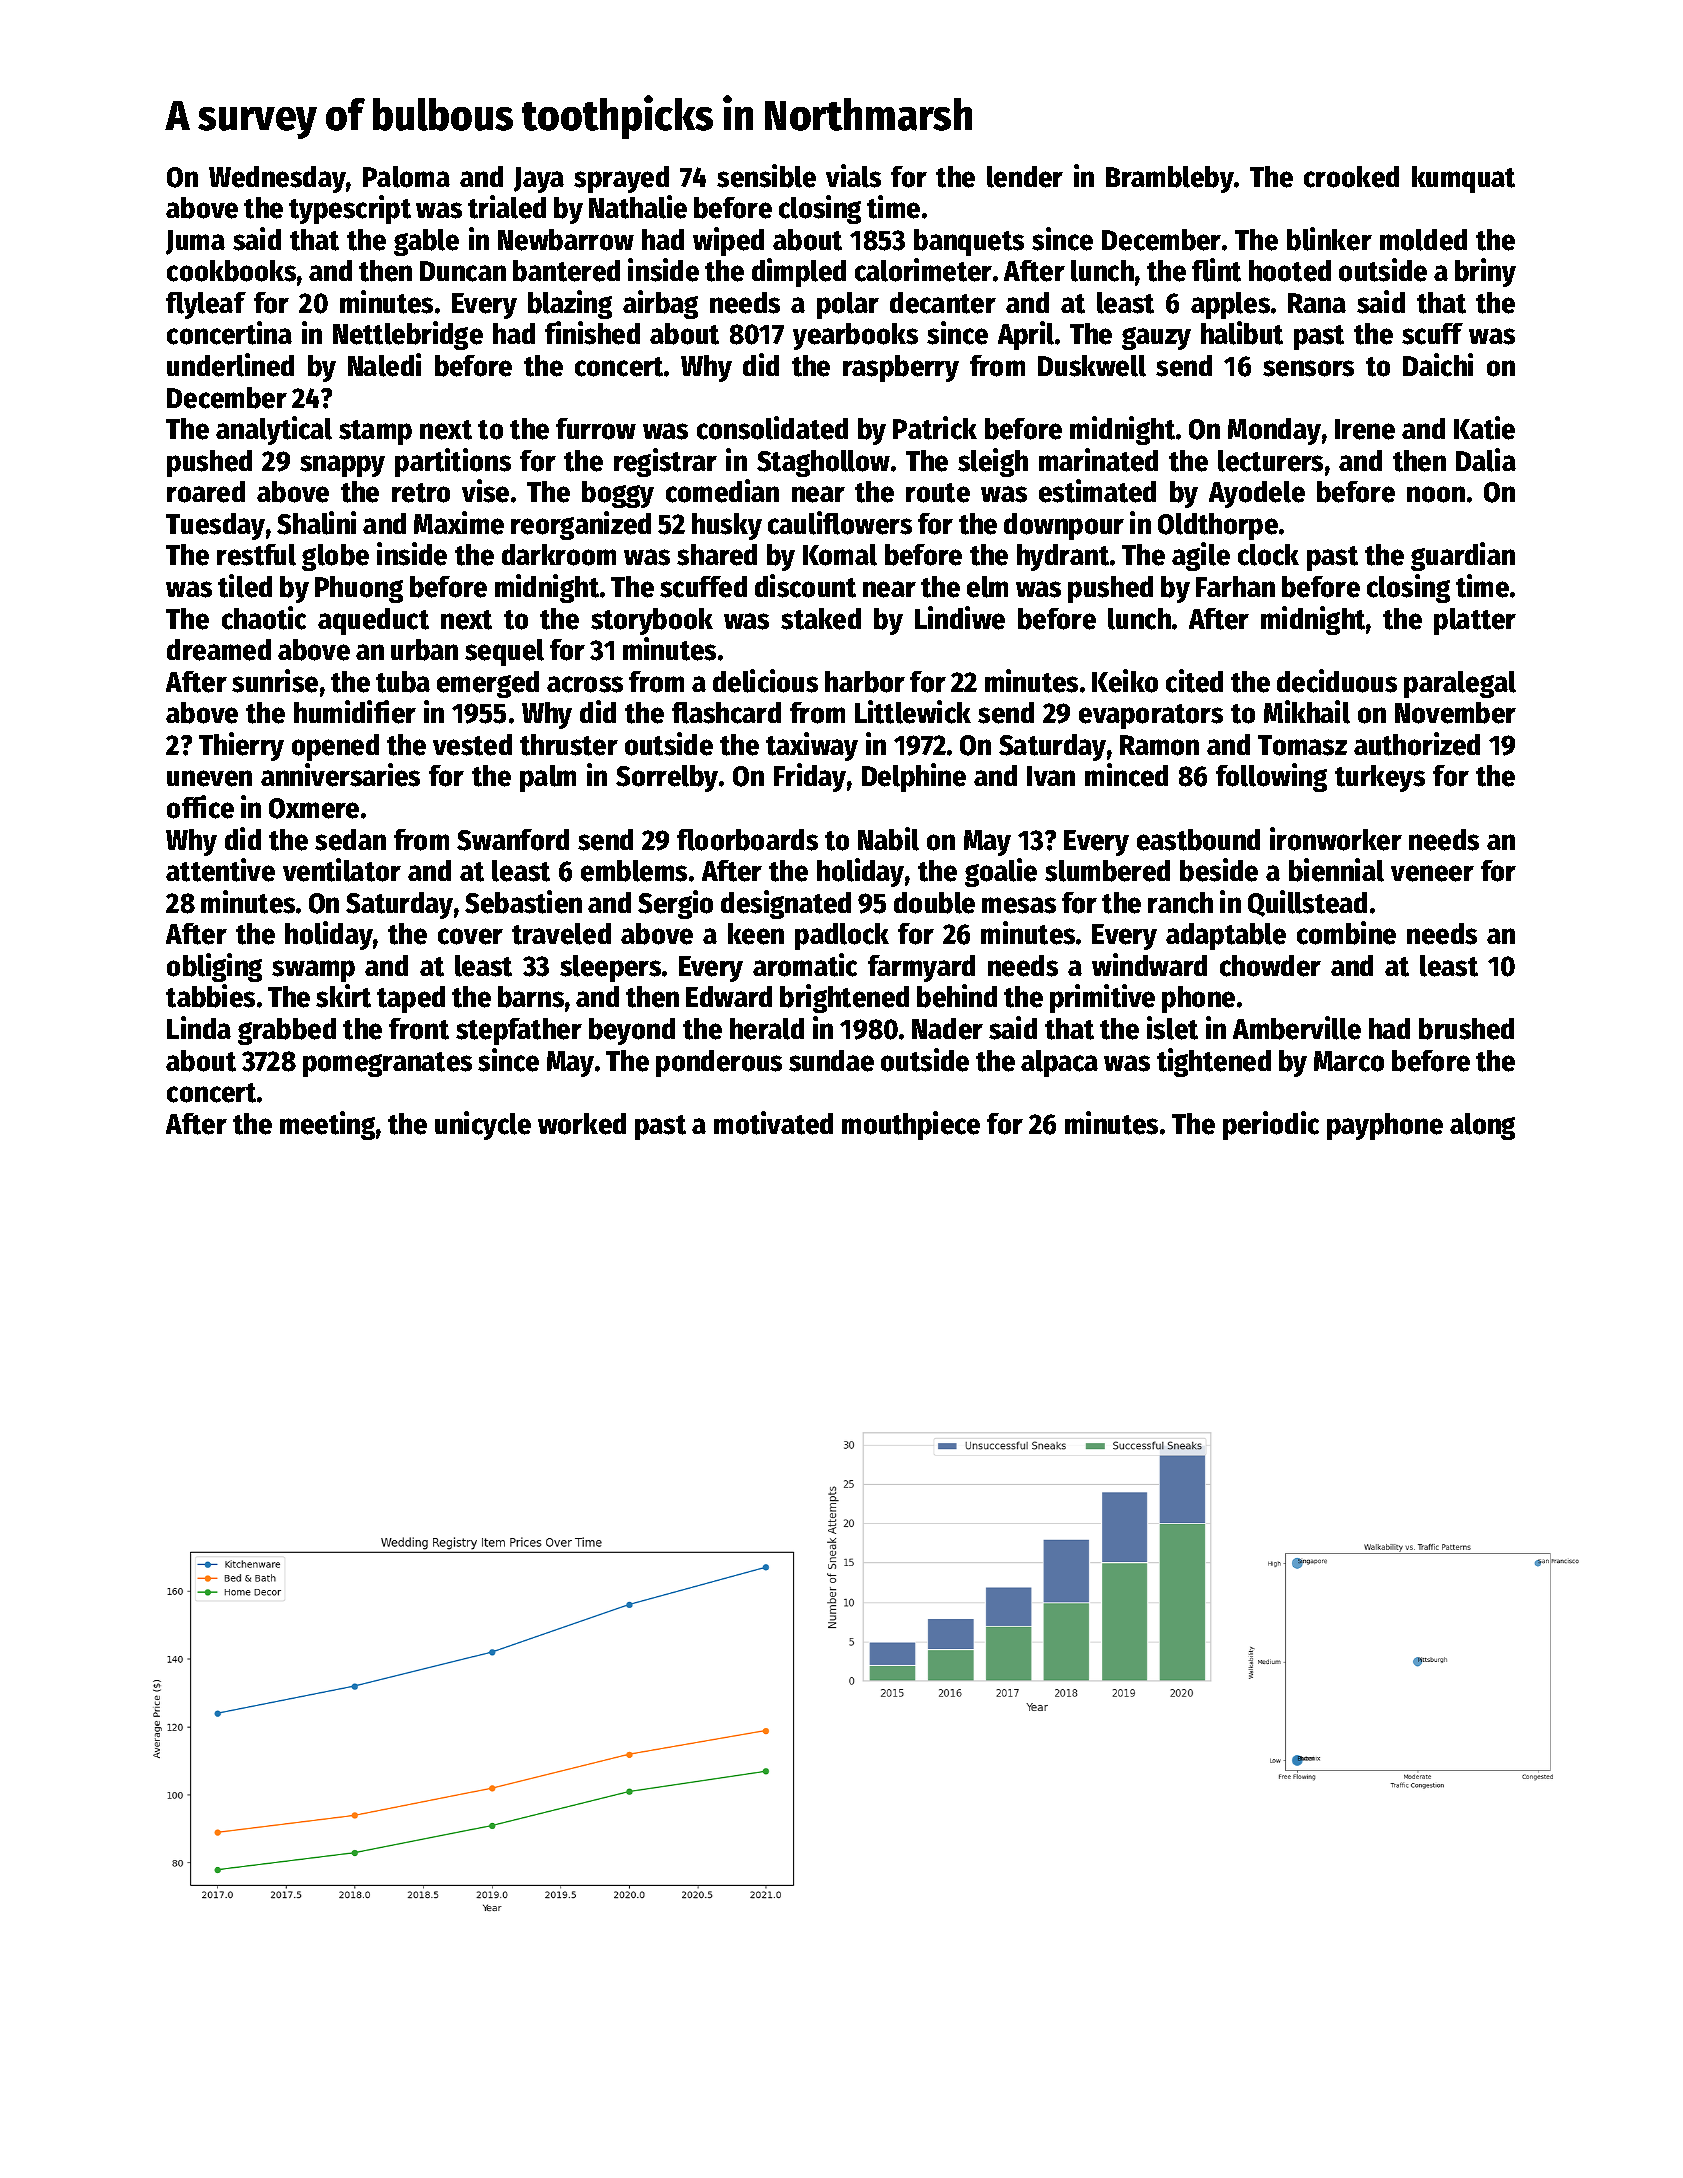  Describe the element at coordinates (1482, 1126) in the screenshot. I see `along` at that location.
